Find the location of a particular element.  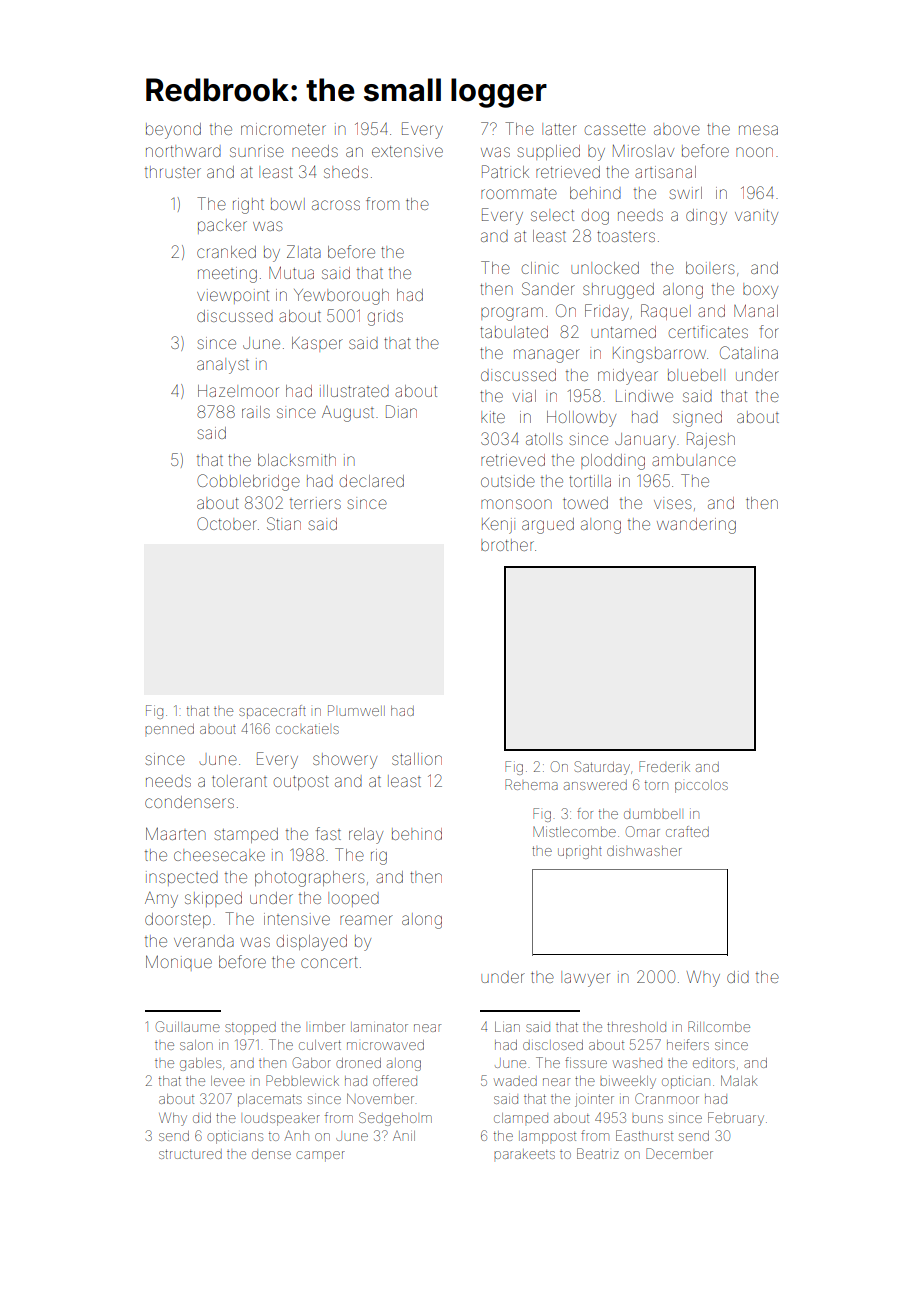

laminator is located at coordinates (379, 1027).
